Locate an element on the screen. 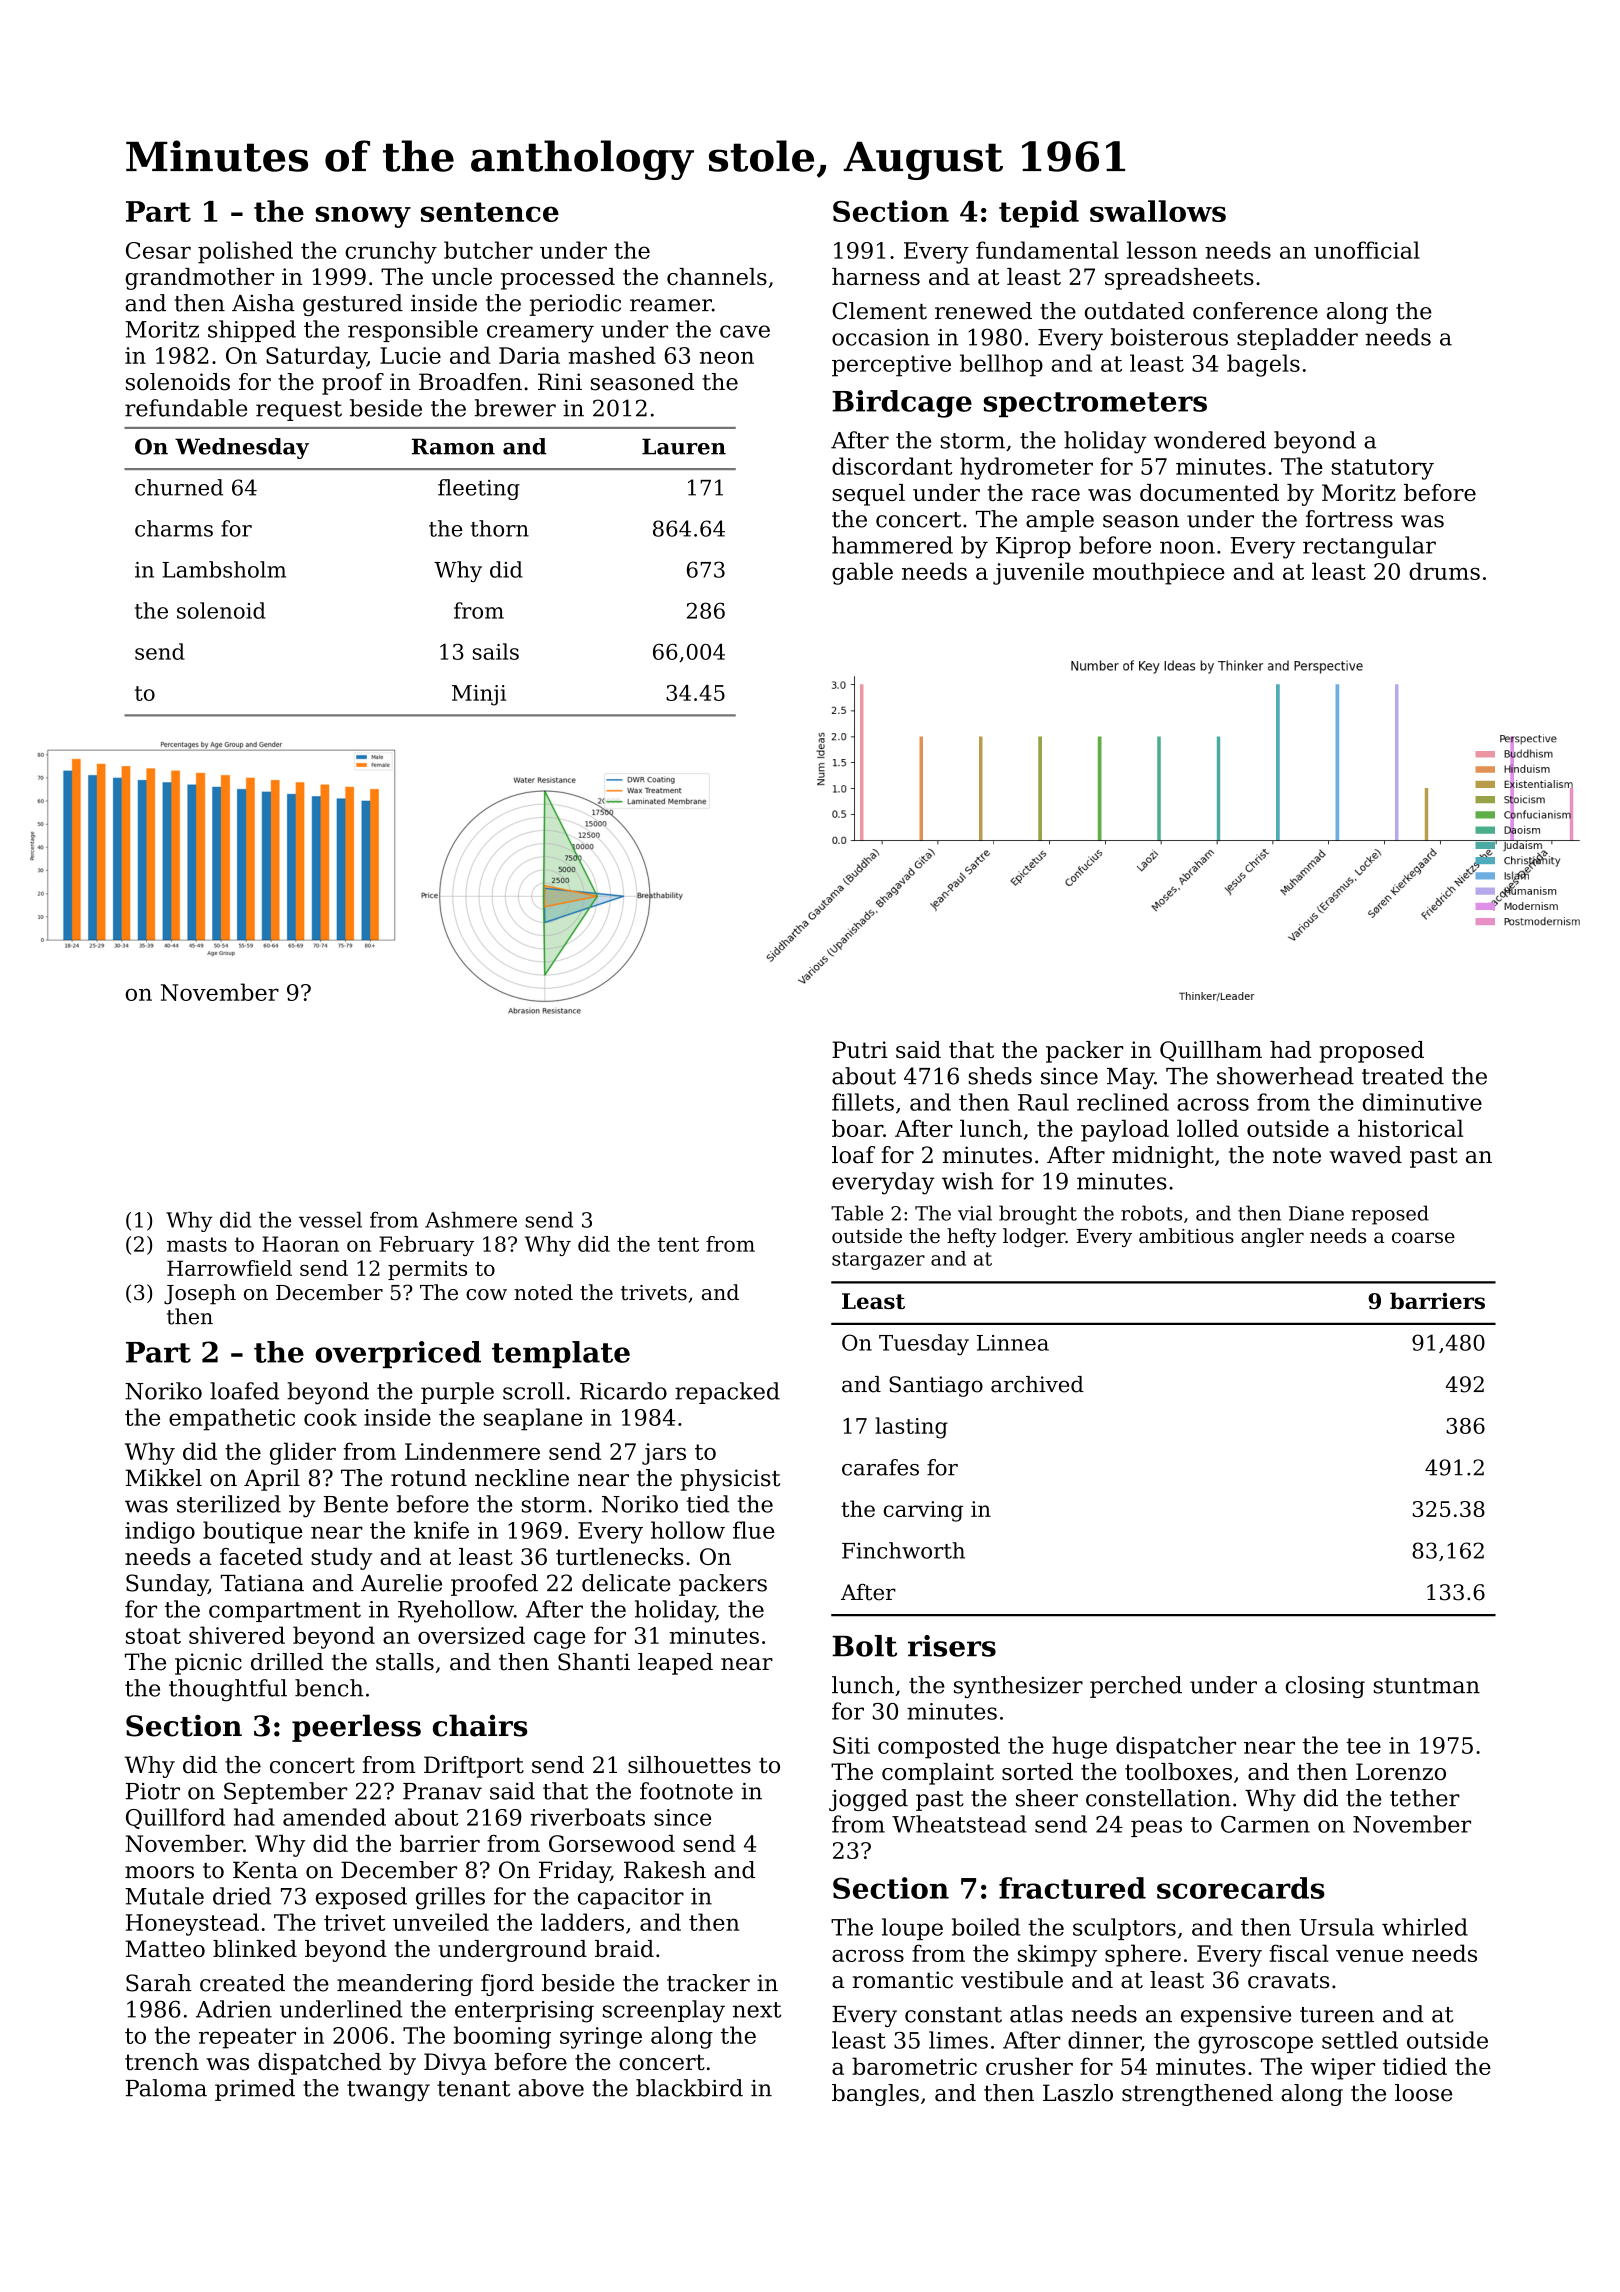 This screenshot has width=1620, height=2292. stuntman is located at coordinates (1427, 1686).
